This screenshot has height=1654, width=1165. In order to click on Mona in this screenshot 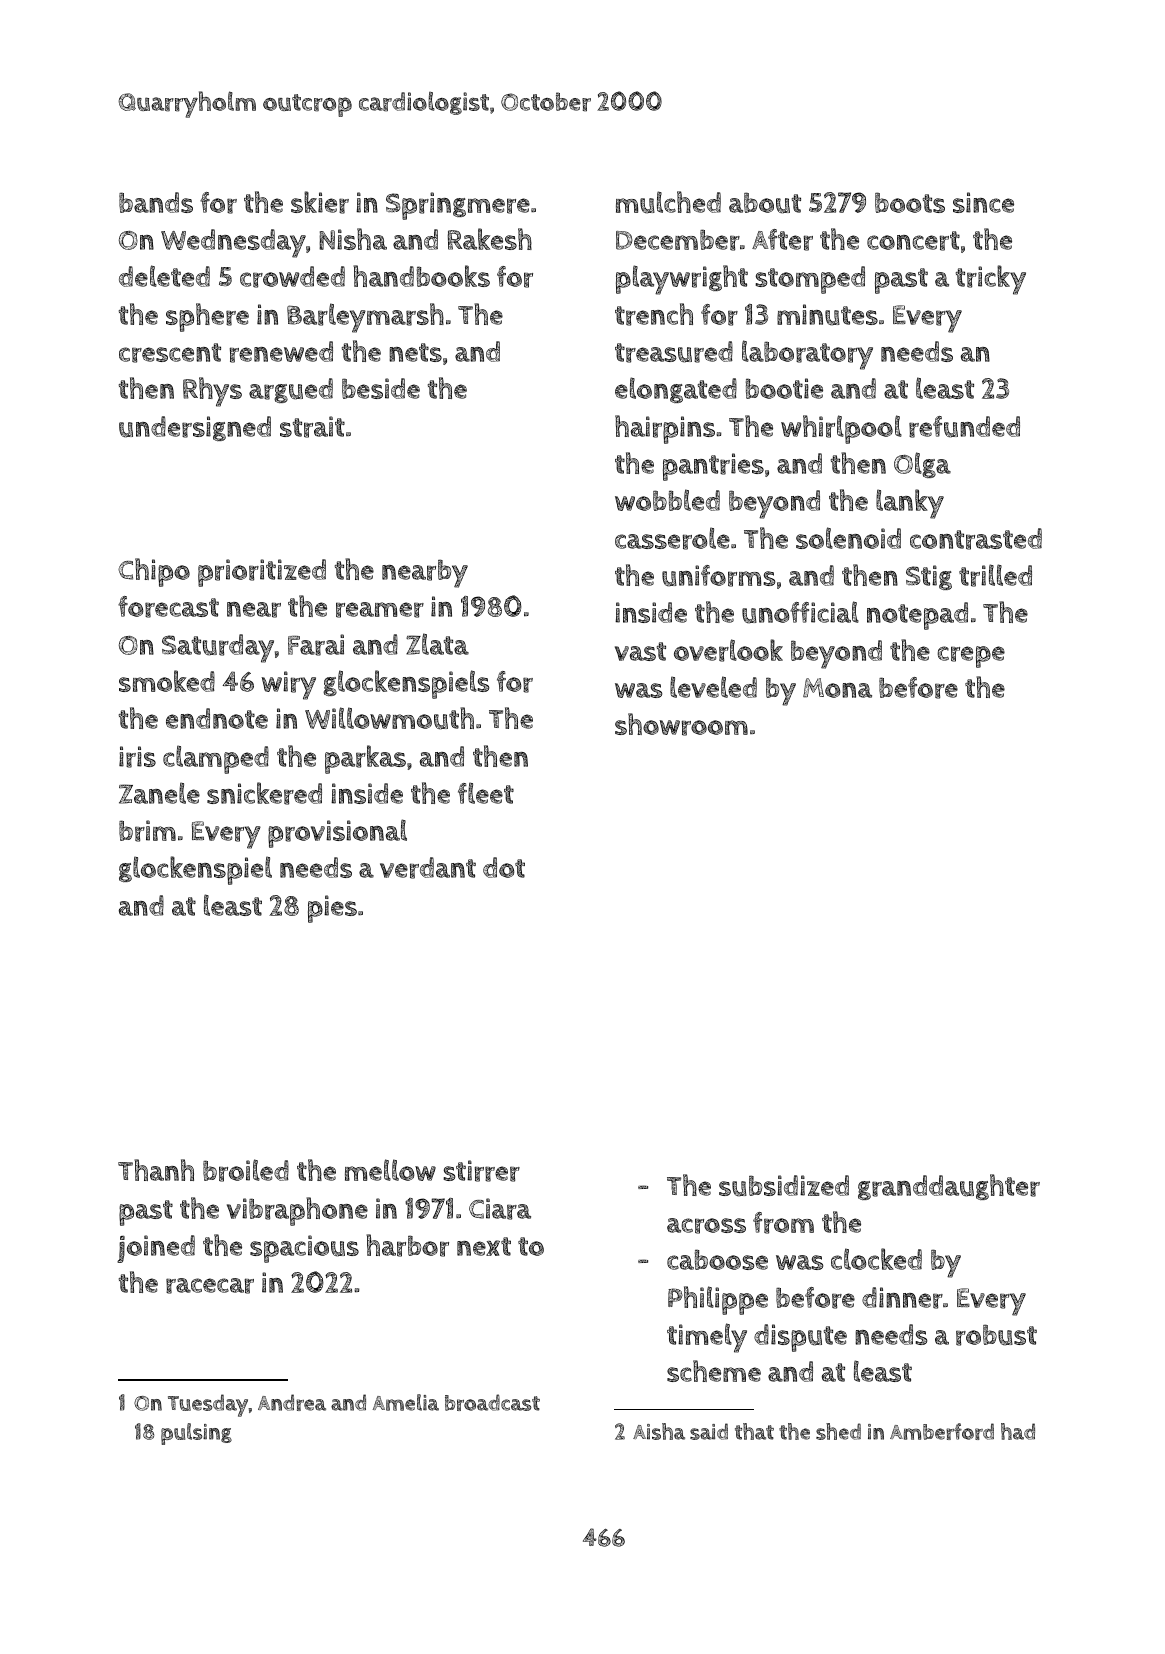, I will do `click(837, 688)`.
